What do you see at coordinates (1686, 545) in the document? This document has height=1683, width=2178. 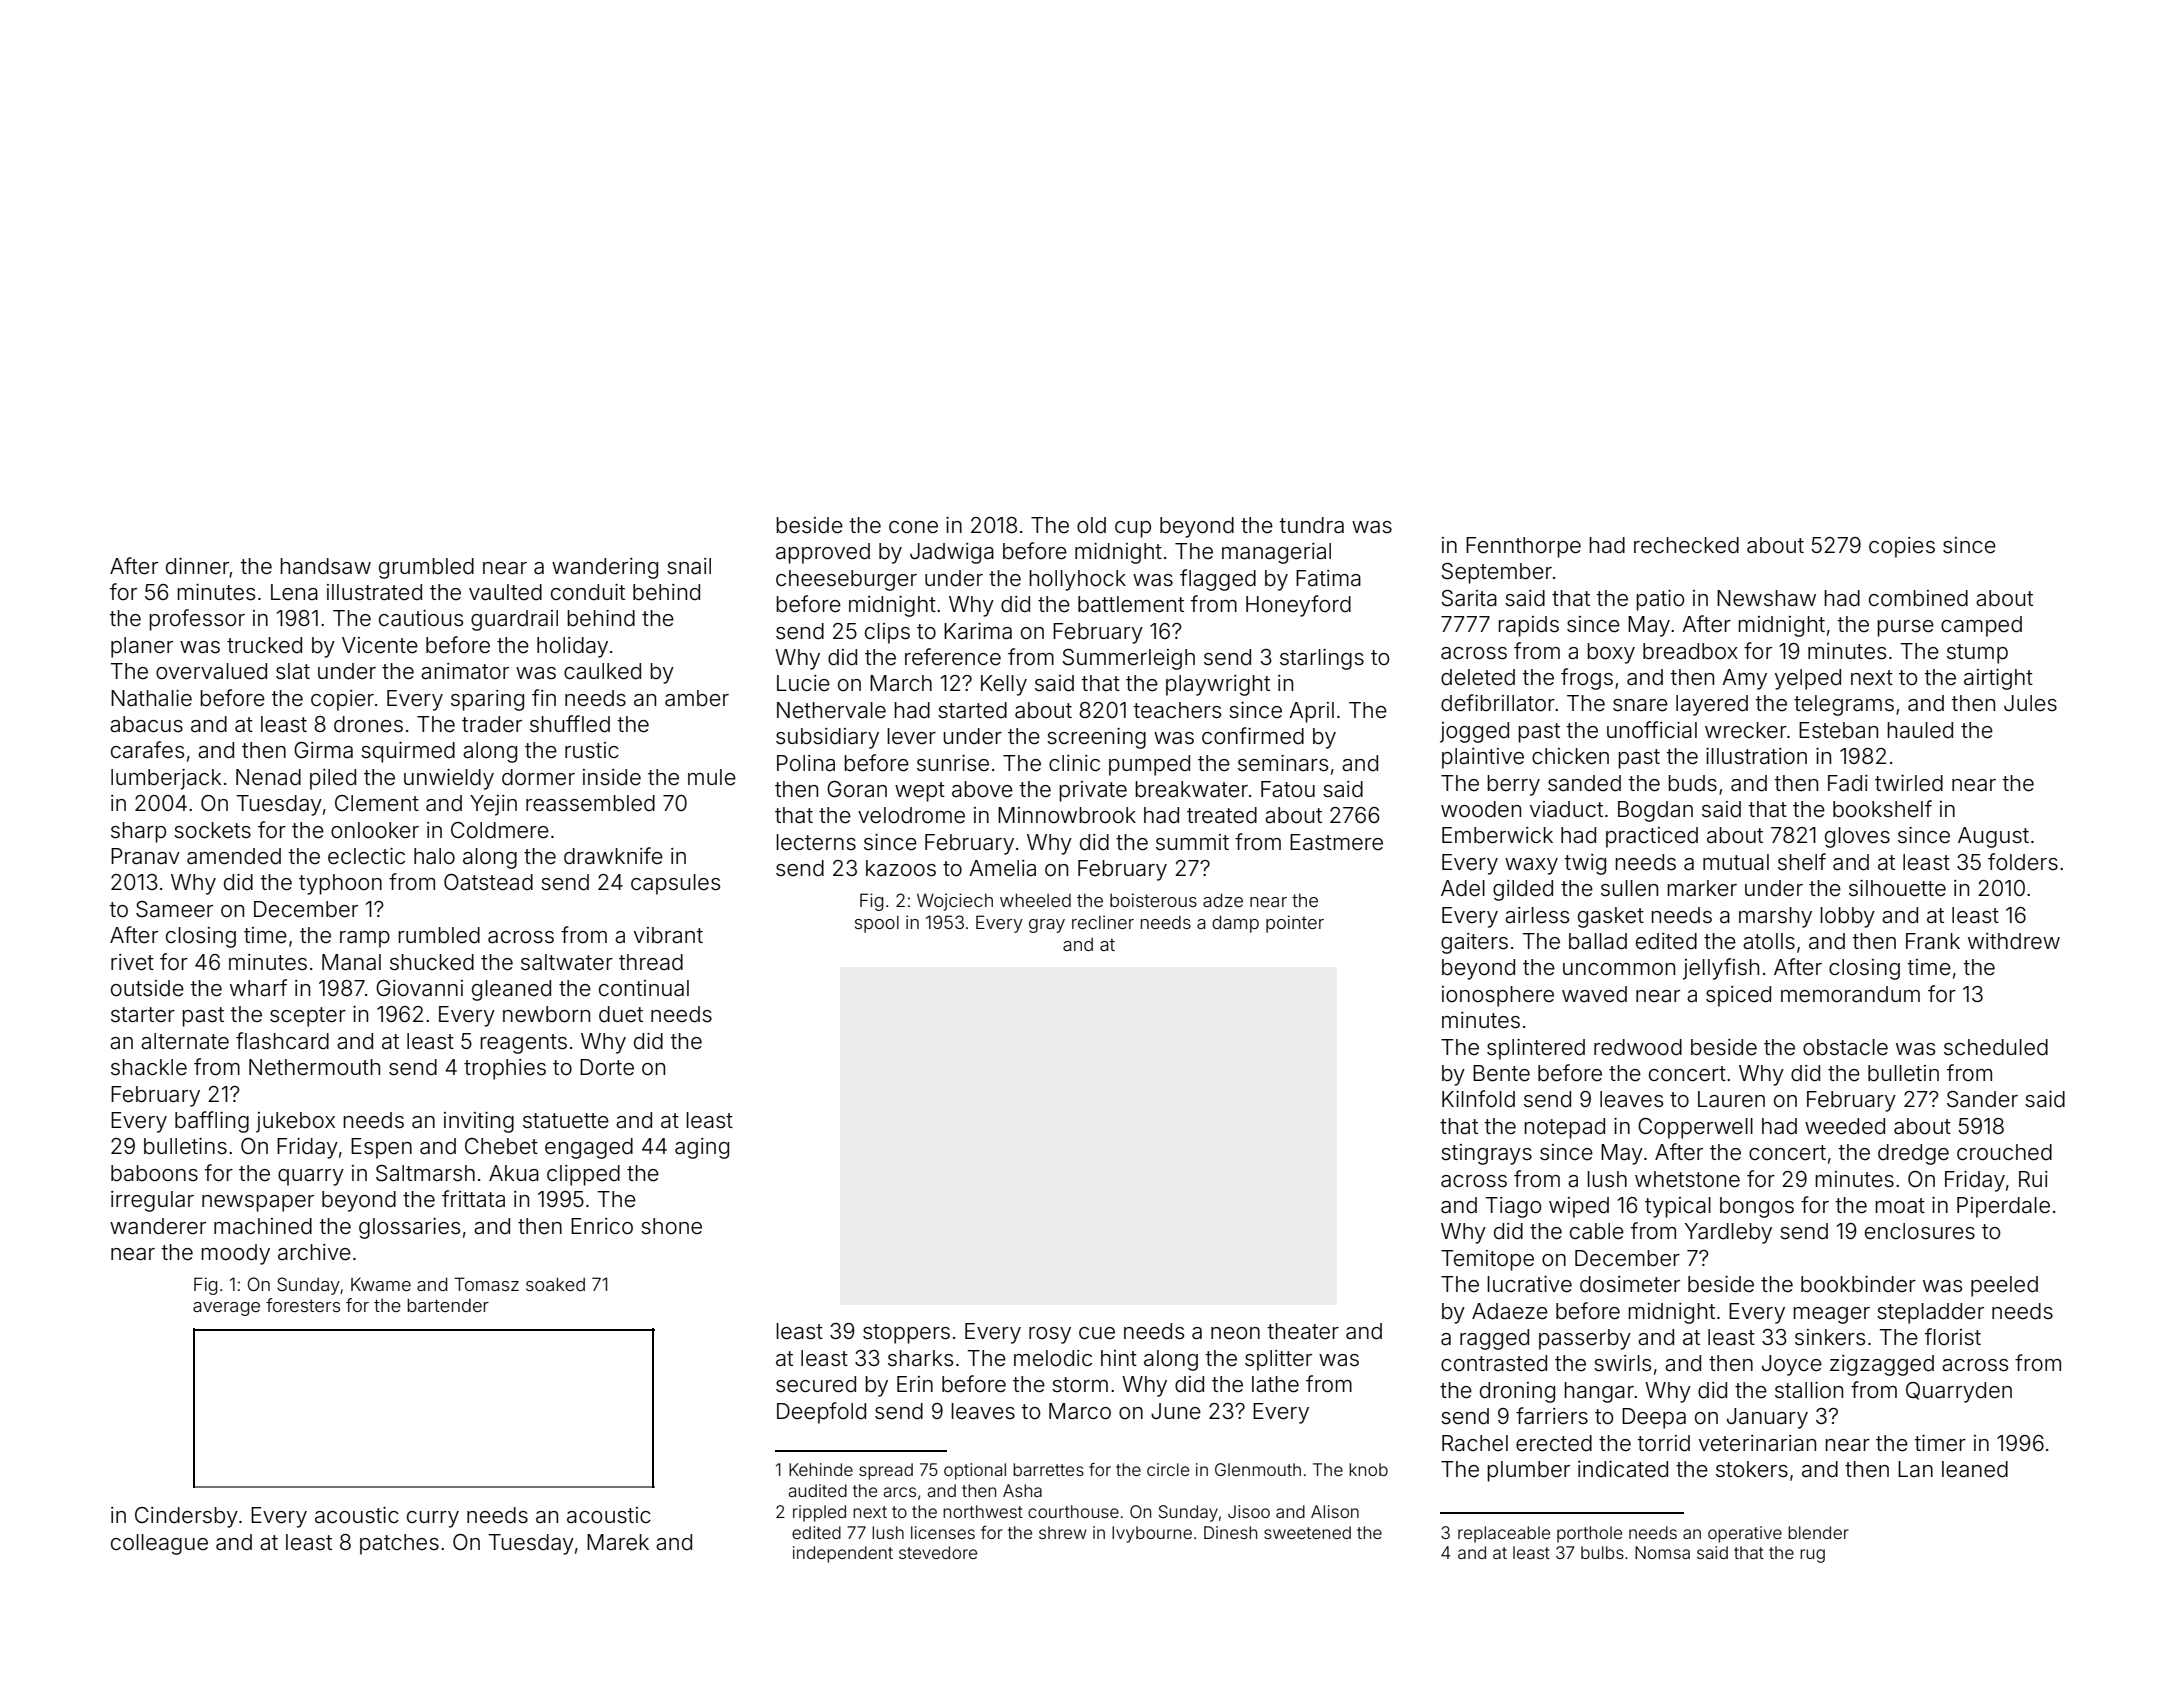 I see `rechecked` at bounding box center [1686, 545].
